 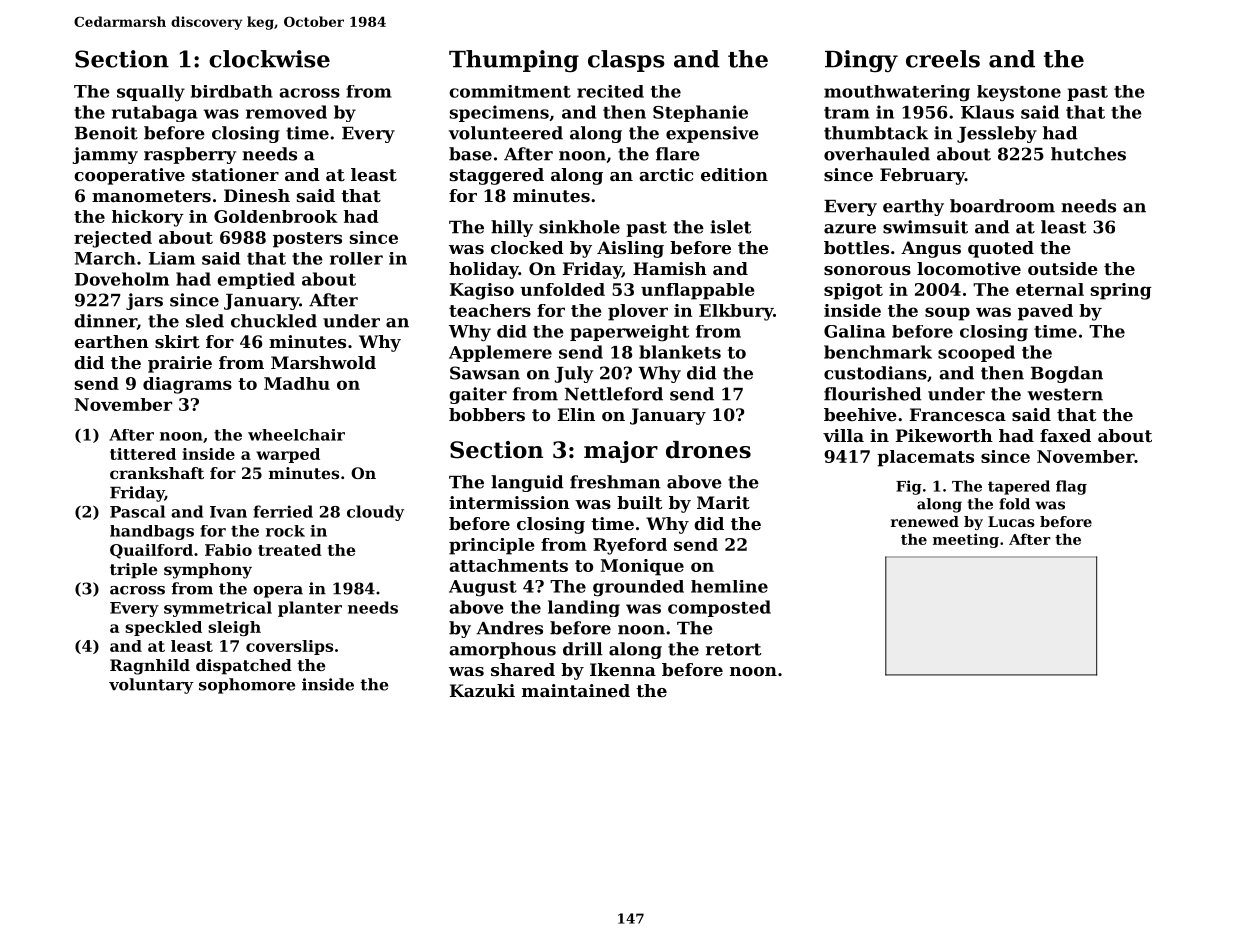 What do you see at coordinates (733, 649) in the screenshot?
I see `retort` at bounding box center [733, 649].
